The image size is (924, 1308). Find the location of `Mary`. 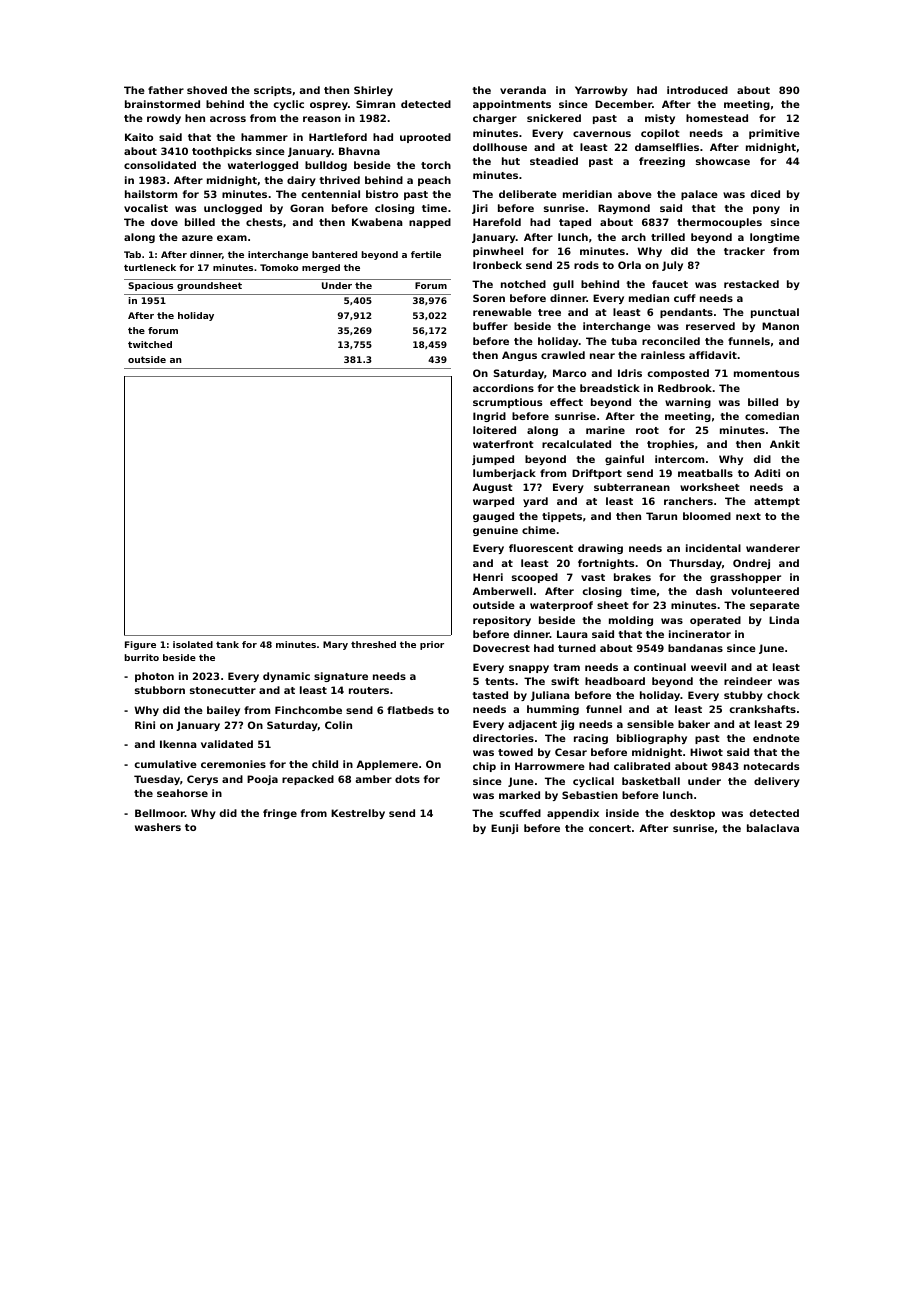

Mary is located at coordinates (335, 645).
